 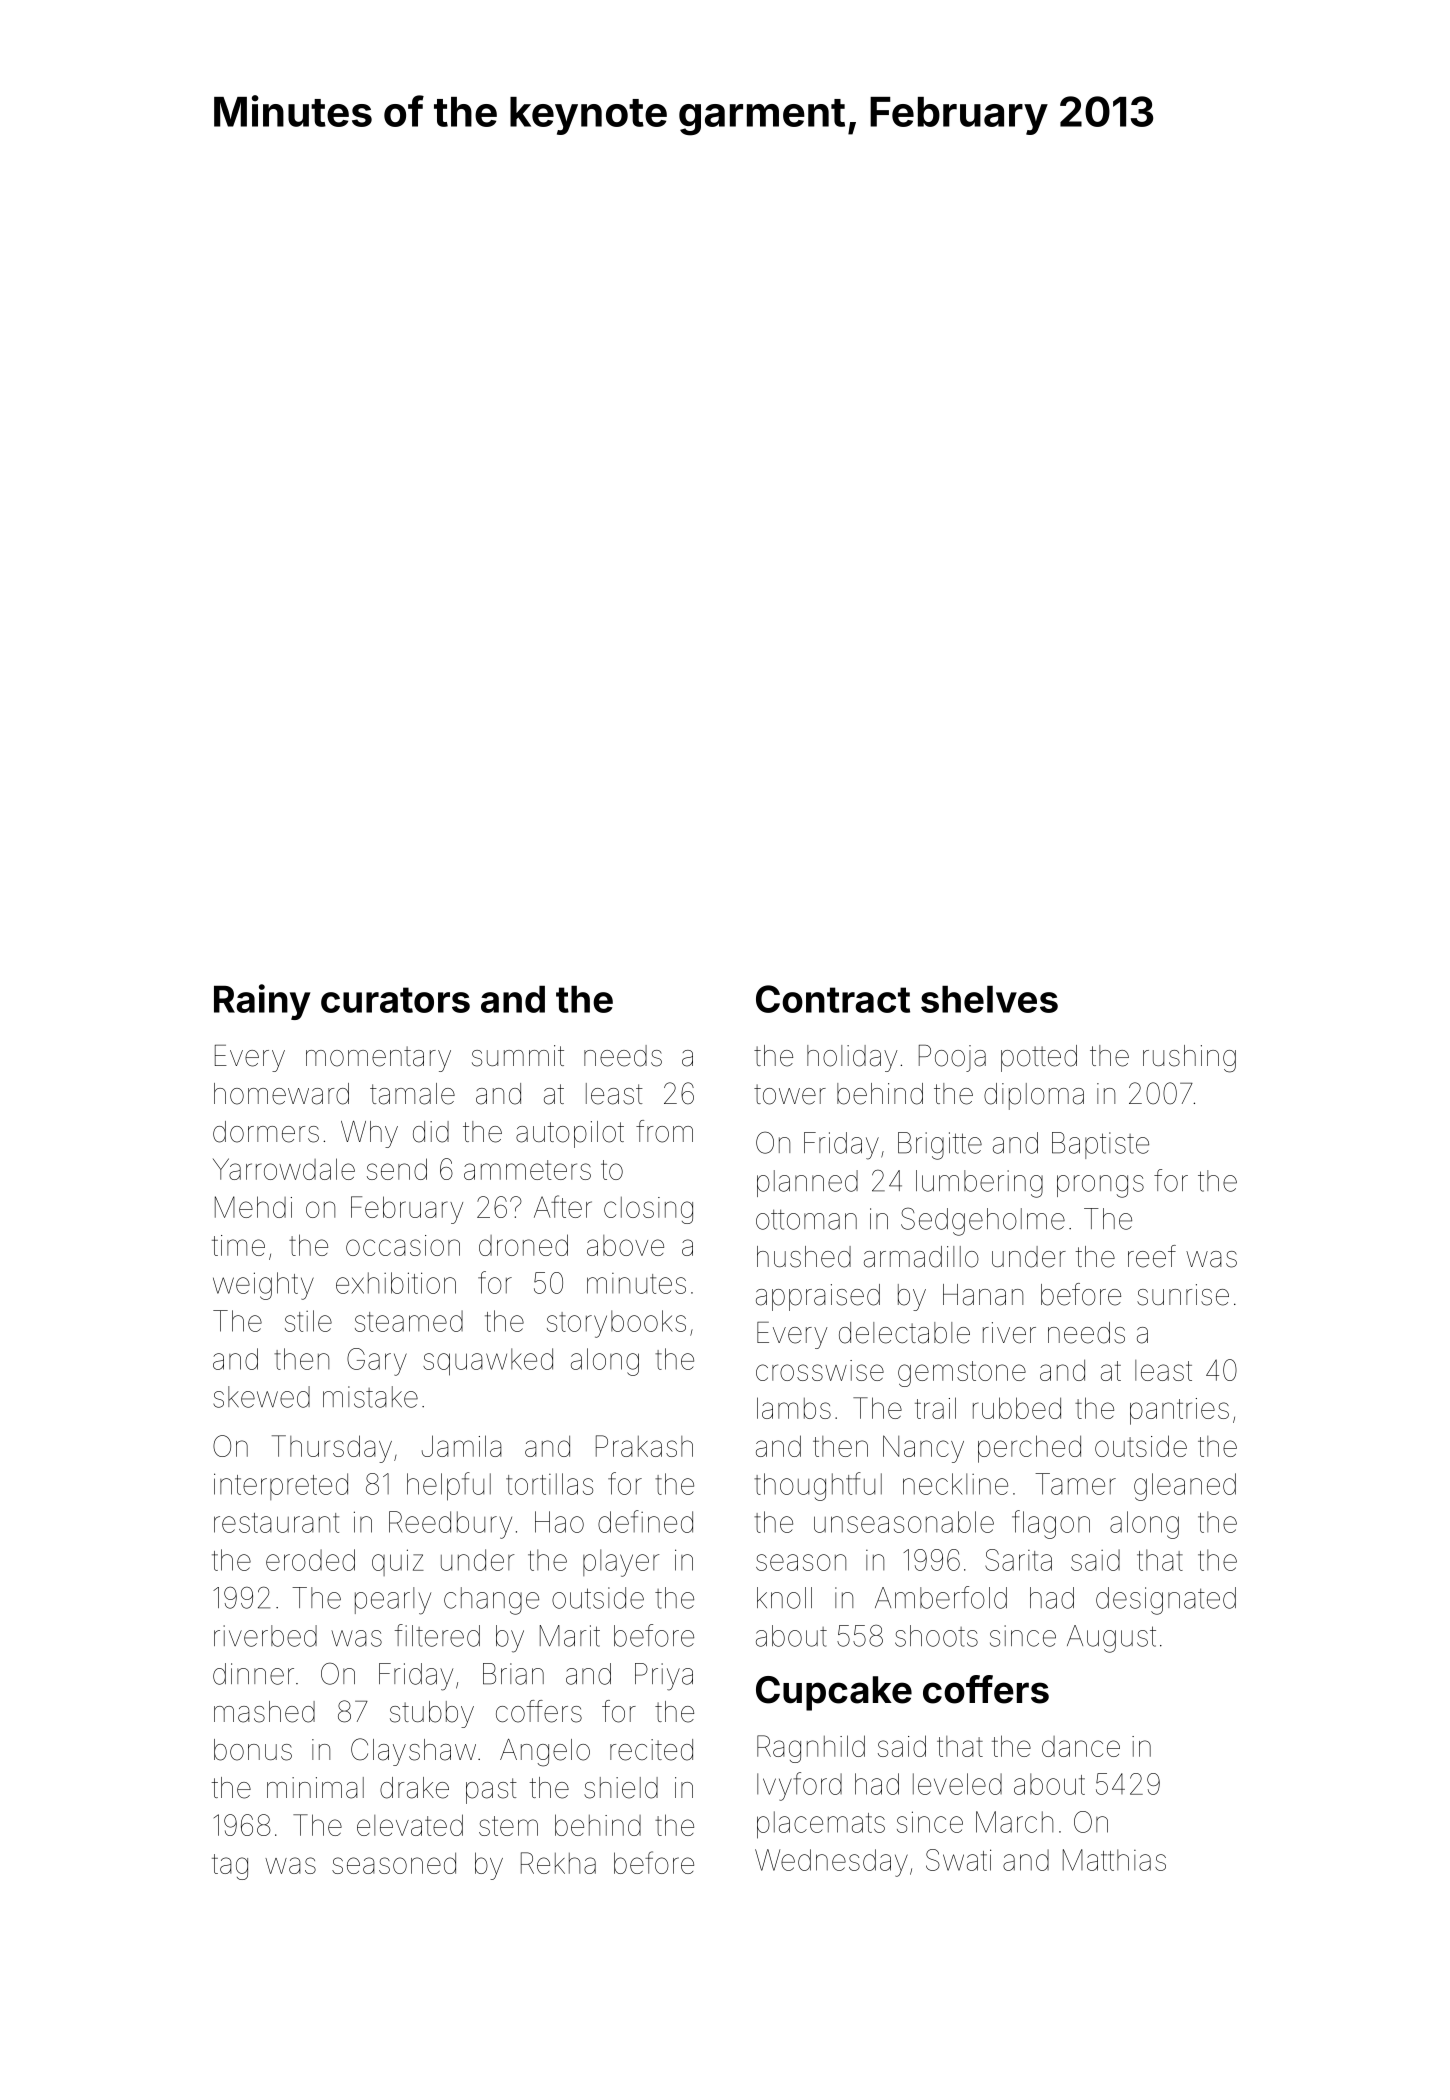 I want to click on rubbed, so click(x=1017, y=1408).
